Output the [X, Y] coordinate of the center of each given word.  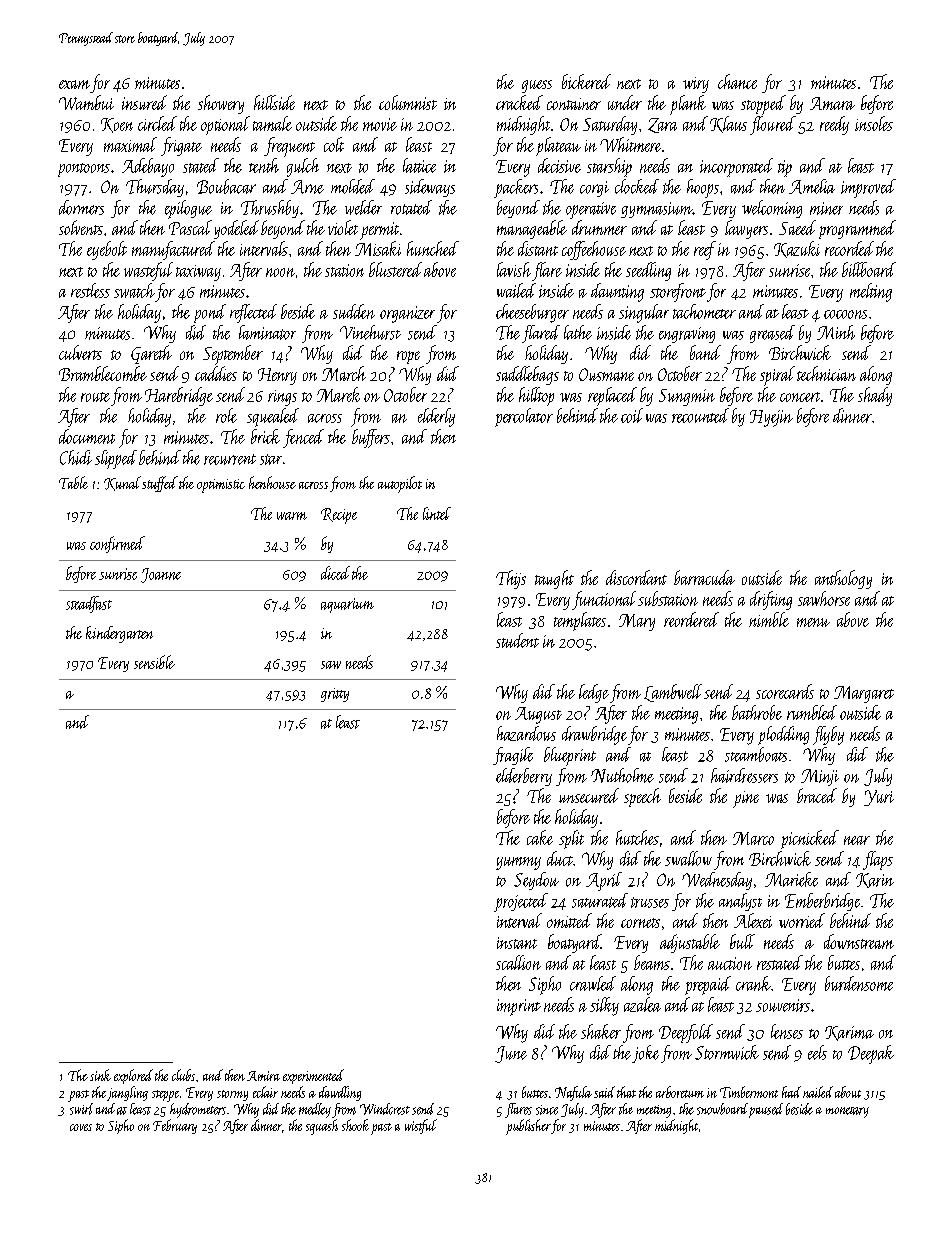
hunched [433, 248]
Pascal [190, 227]
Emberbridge [822, 902]
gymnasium [657, 210]
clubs [183, 1075]
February [175, 1126]
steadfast [89, 604]
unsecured [589, 795]
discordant [636, 577]
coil [632, 415]
